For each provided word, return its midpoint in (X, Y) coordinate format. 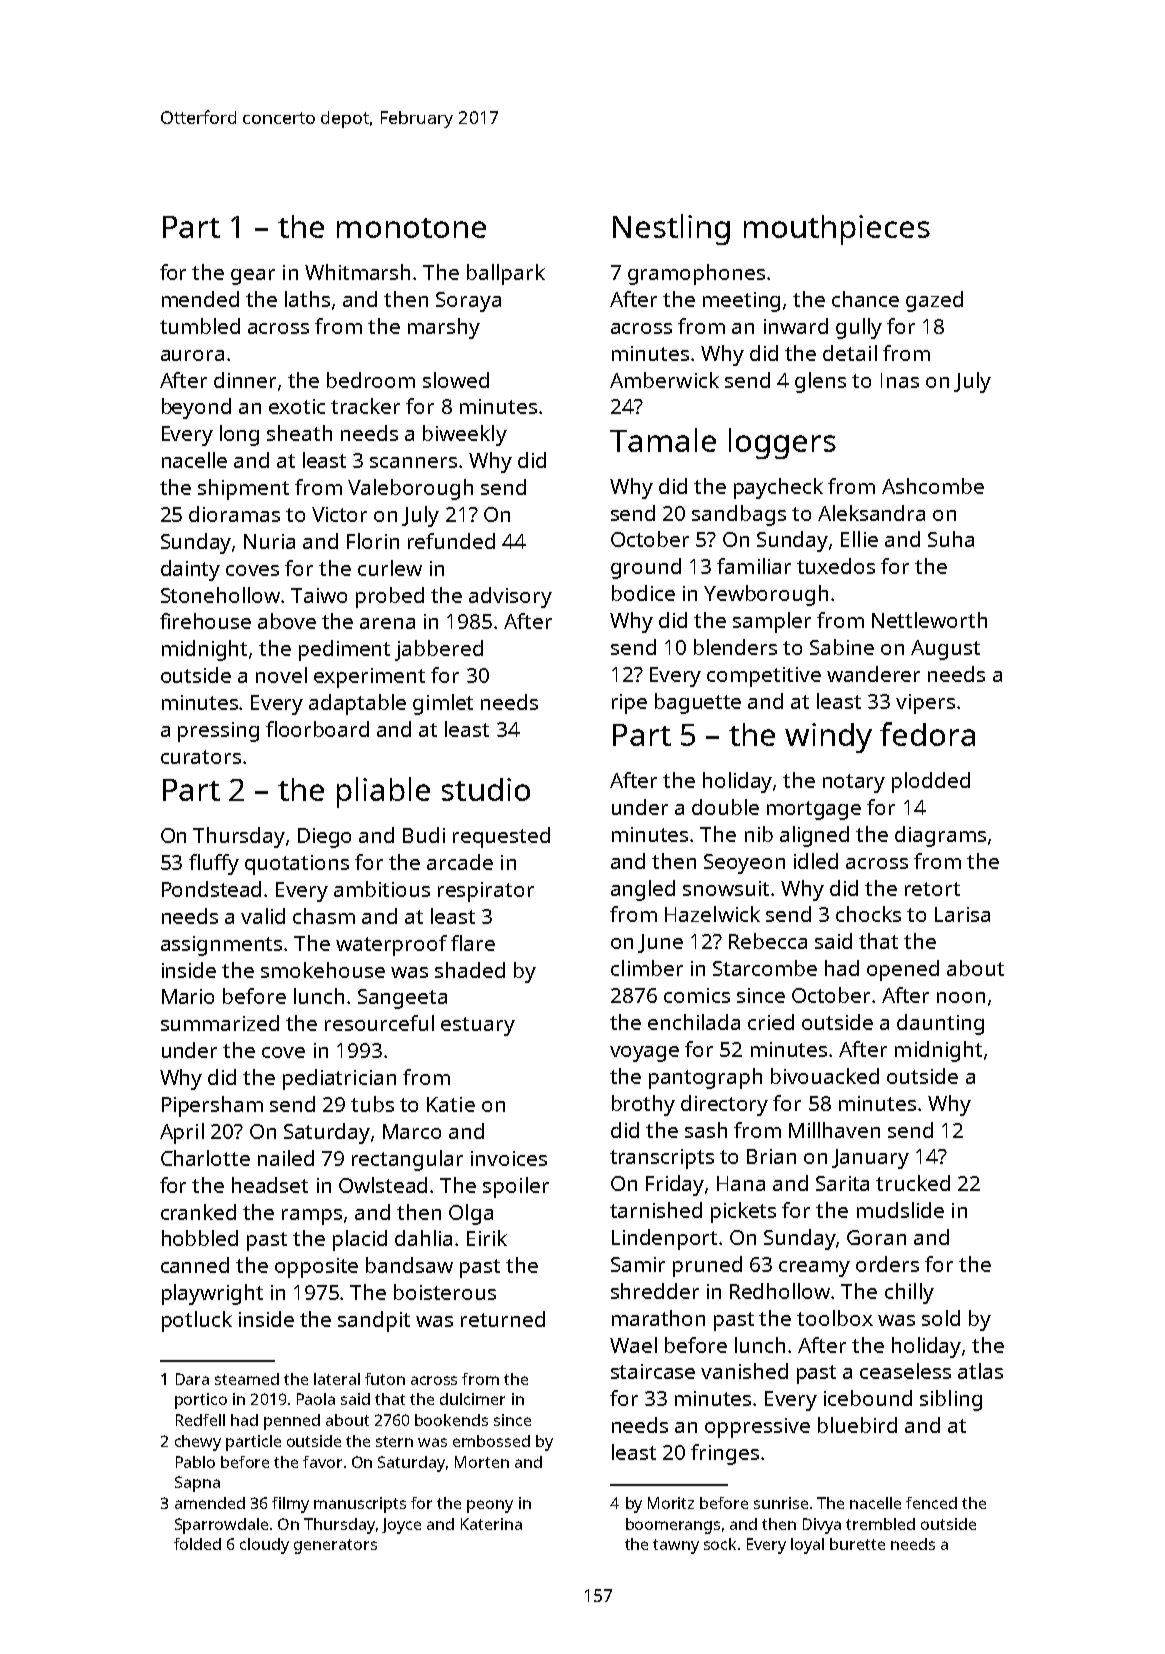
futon (385, 1379)
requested (501, 837)
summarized (220, 1023)
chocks (868, 914)
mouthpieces (837, 230)
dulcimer (472, 1399)
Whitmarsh (357, 272)
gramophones (696, 274)
